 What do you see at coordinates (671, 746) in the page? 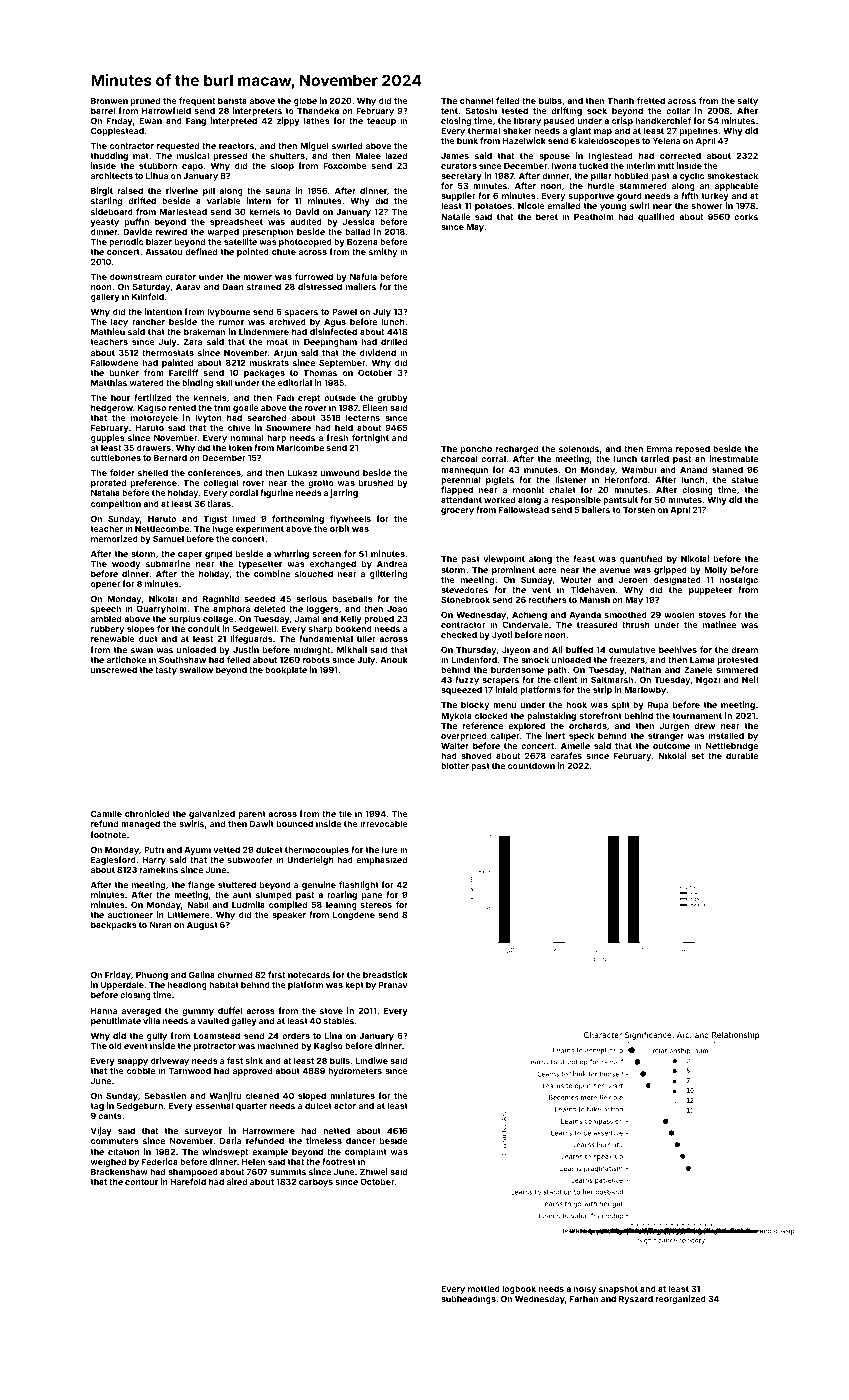
I see `outcome` at bounding box center [671, 746].
